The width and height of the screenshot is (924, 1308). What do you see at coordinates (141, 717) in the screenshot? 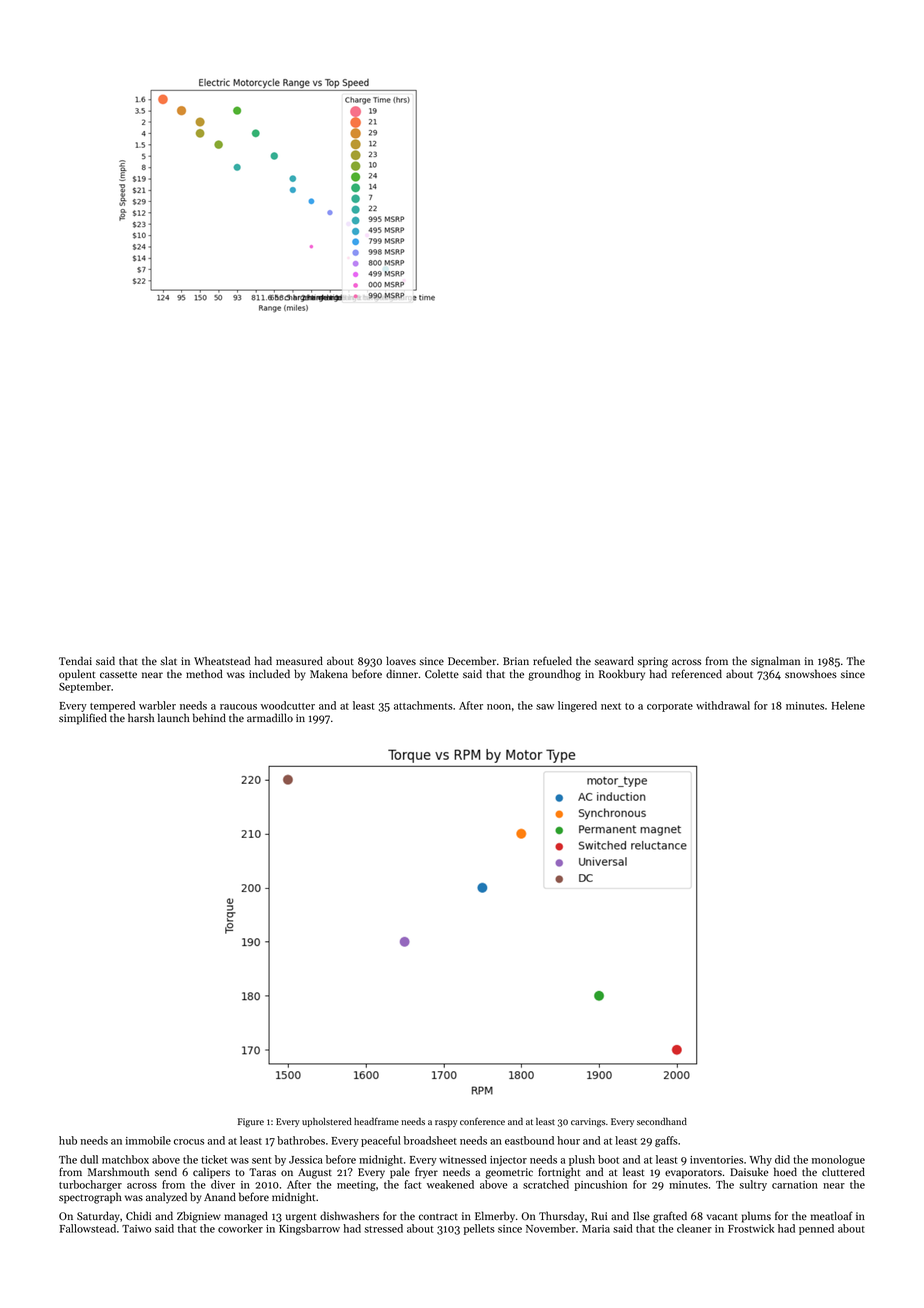
I see `harsh` at bounding box center [141, 717].
